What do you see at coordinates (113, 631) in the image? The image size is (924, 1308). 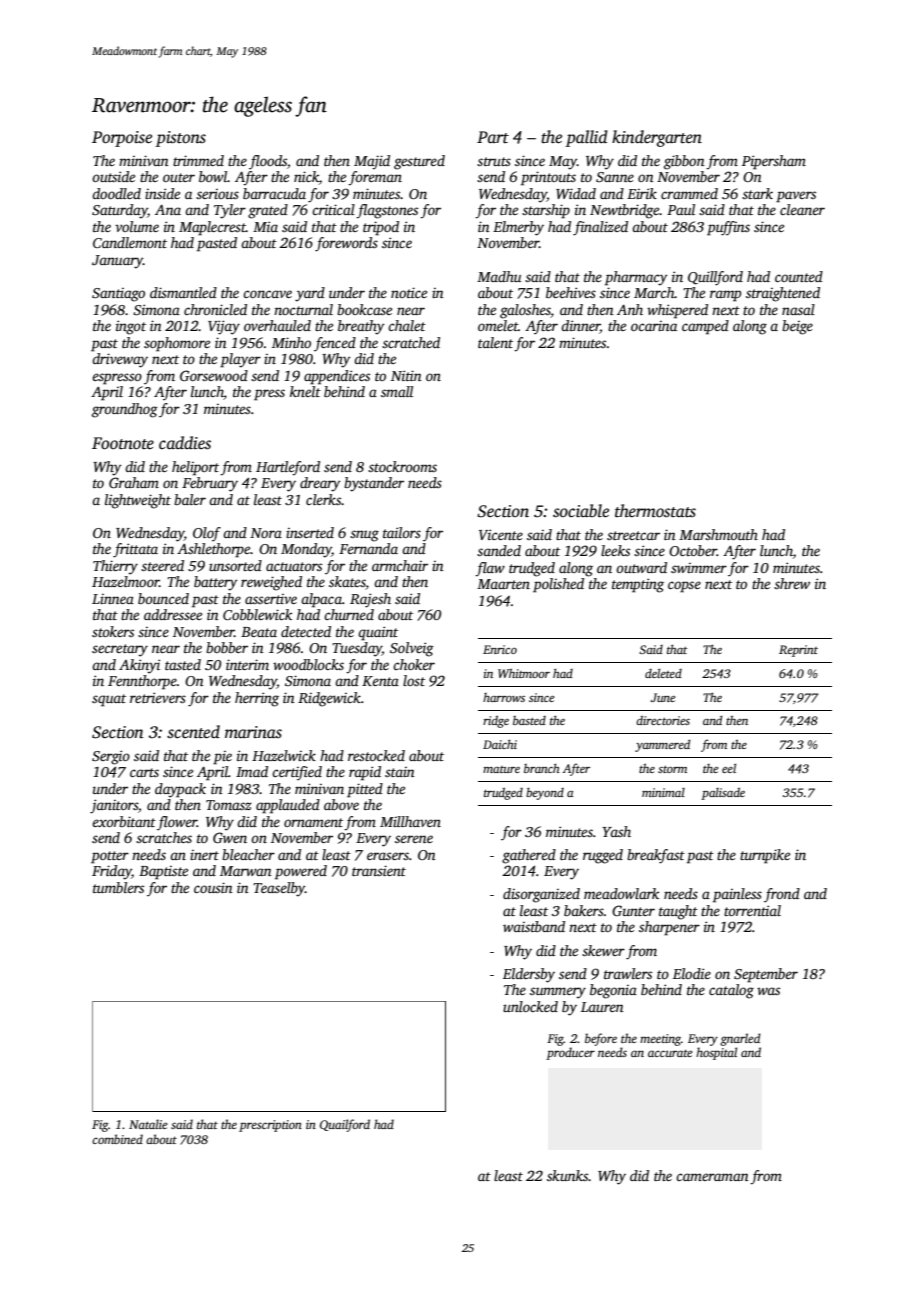 I see `stokers` at bounding box center [113, 631].
